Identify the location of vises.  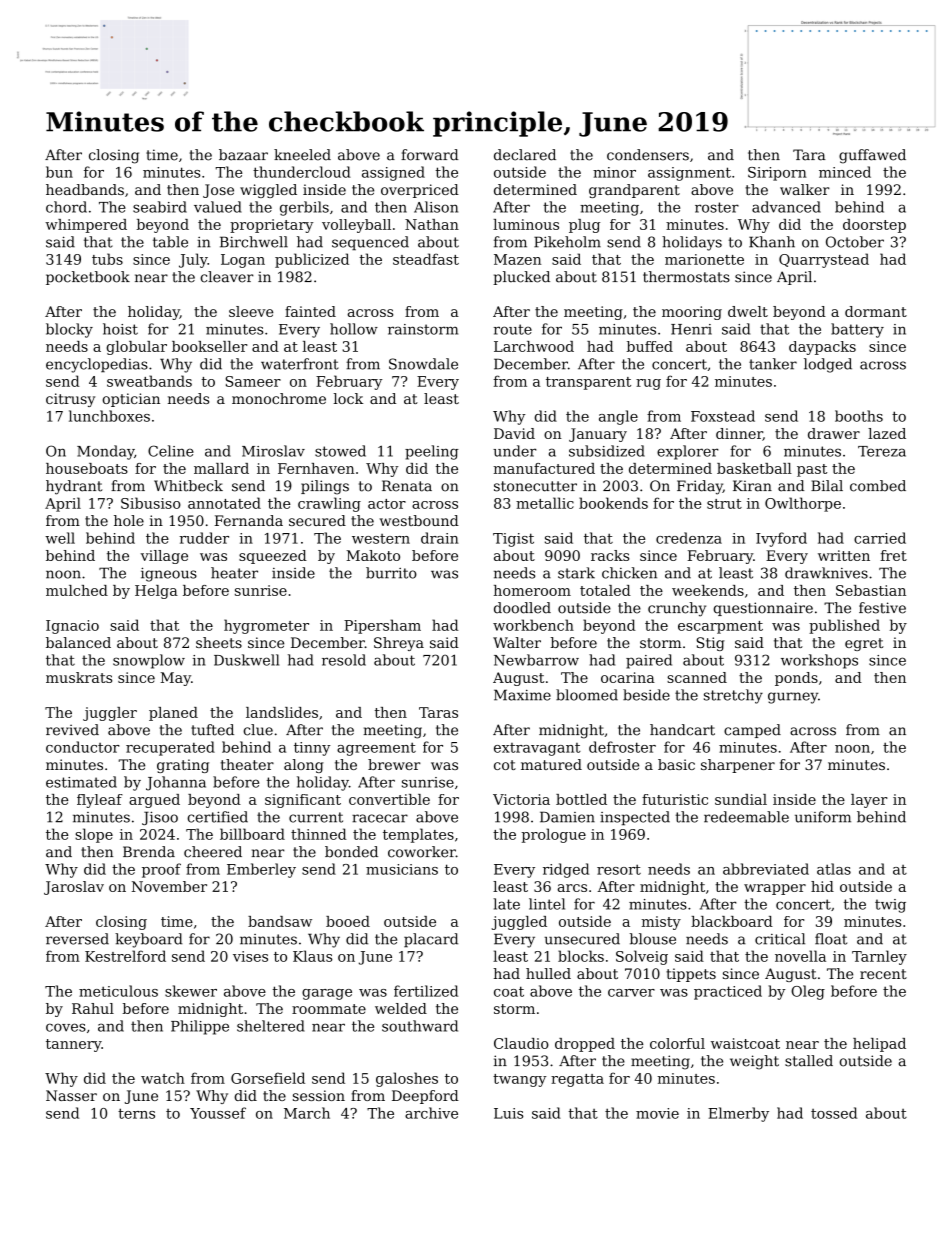
(250, 956).
